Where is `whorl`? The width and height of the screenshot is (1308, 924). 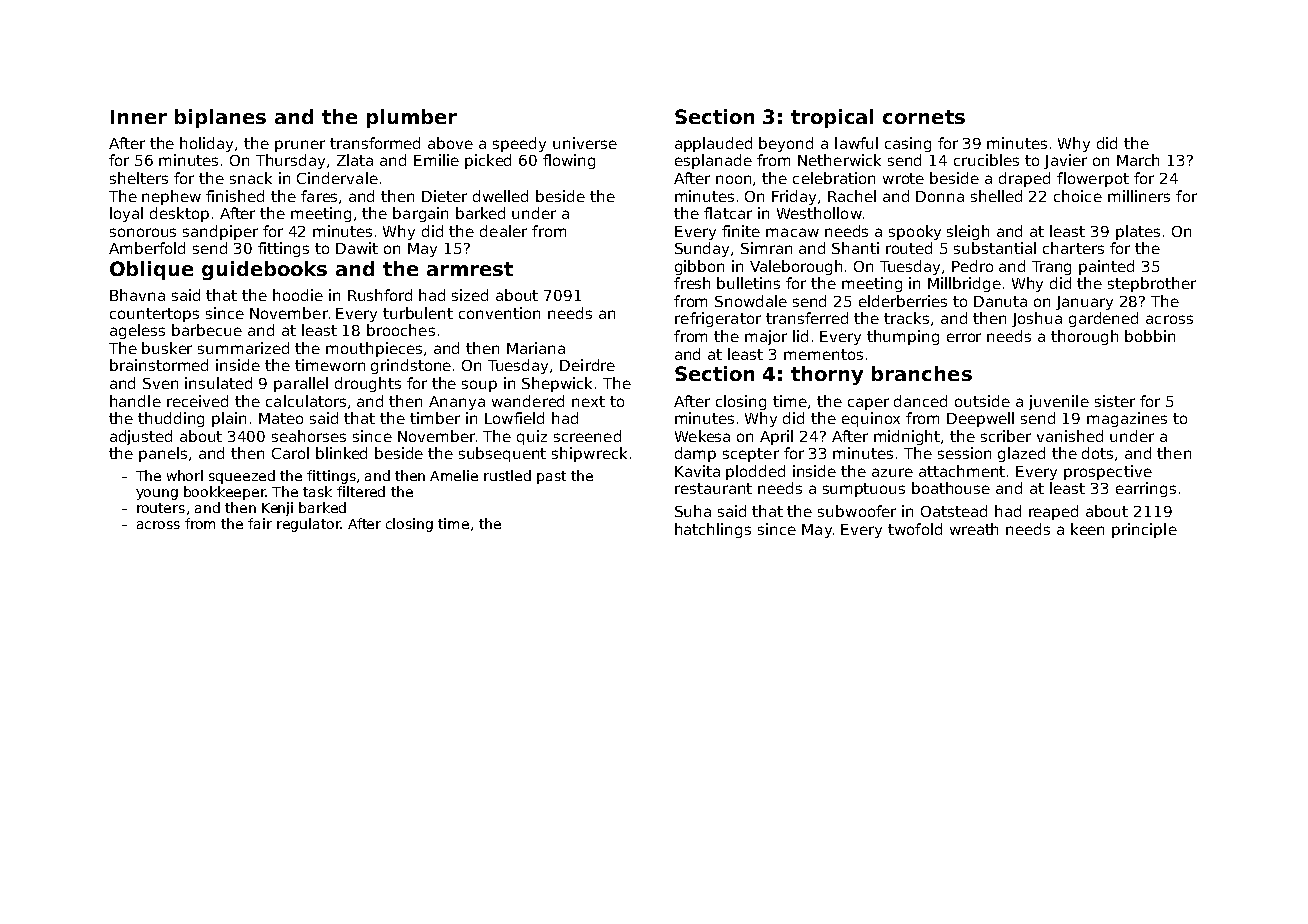
whorl is located at coordinates (185, 475).
